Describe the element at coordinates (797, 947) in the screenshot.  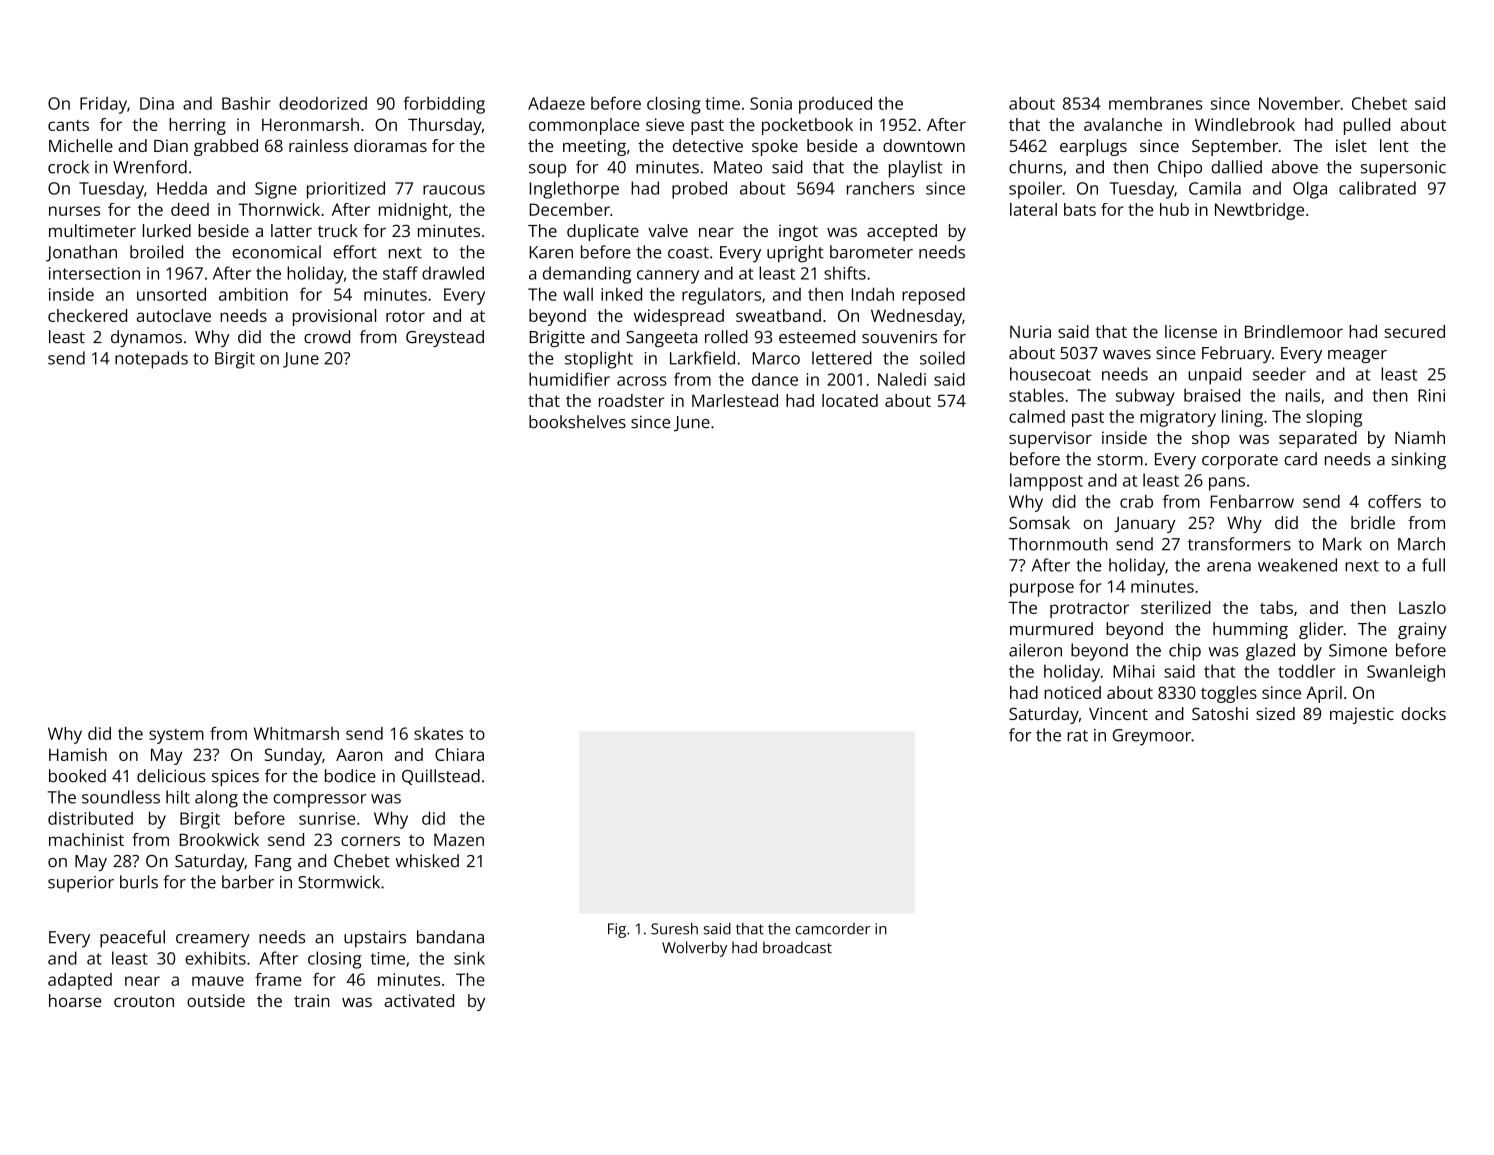
I see `broadcast` at that location.
